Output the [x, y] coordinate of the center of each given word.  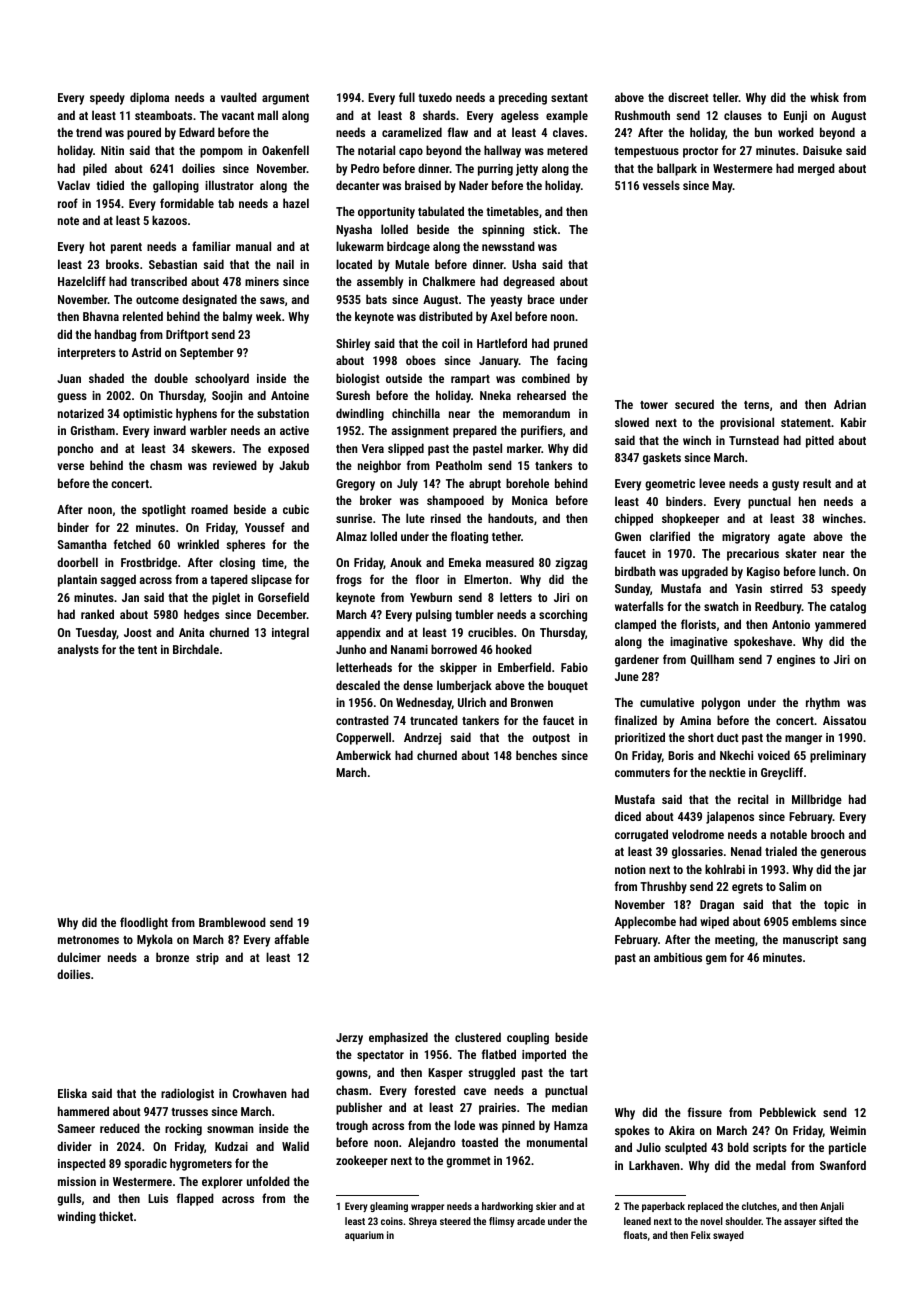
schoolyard [222, 379]
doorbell [77, 562]
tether [506, 536]
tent [147, 650]
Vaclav [73, 185]
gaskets [662, 458]
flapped [195, 1199]
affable [292, 939]
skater [801, 553]
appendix [358, 633]
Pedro [365, 168]
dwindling [360, 414]
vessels [661, 185]
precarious [753, 555]
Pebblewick [788, 1112]
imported [544, 1055]
